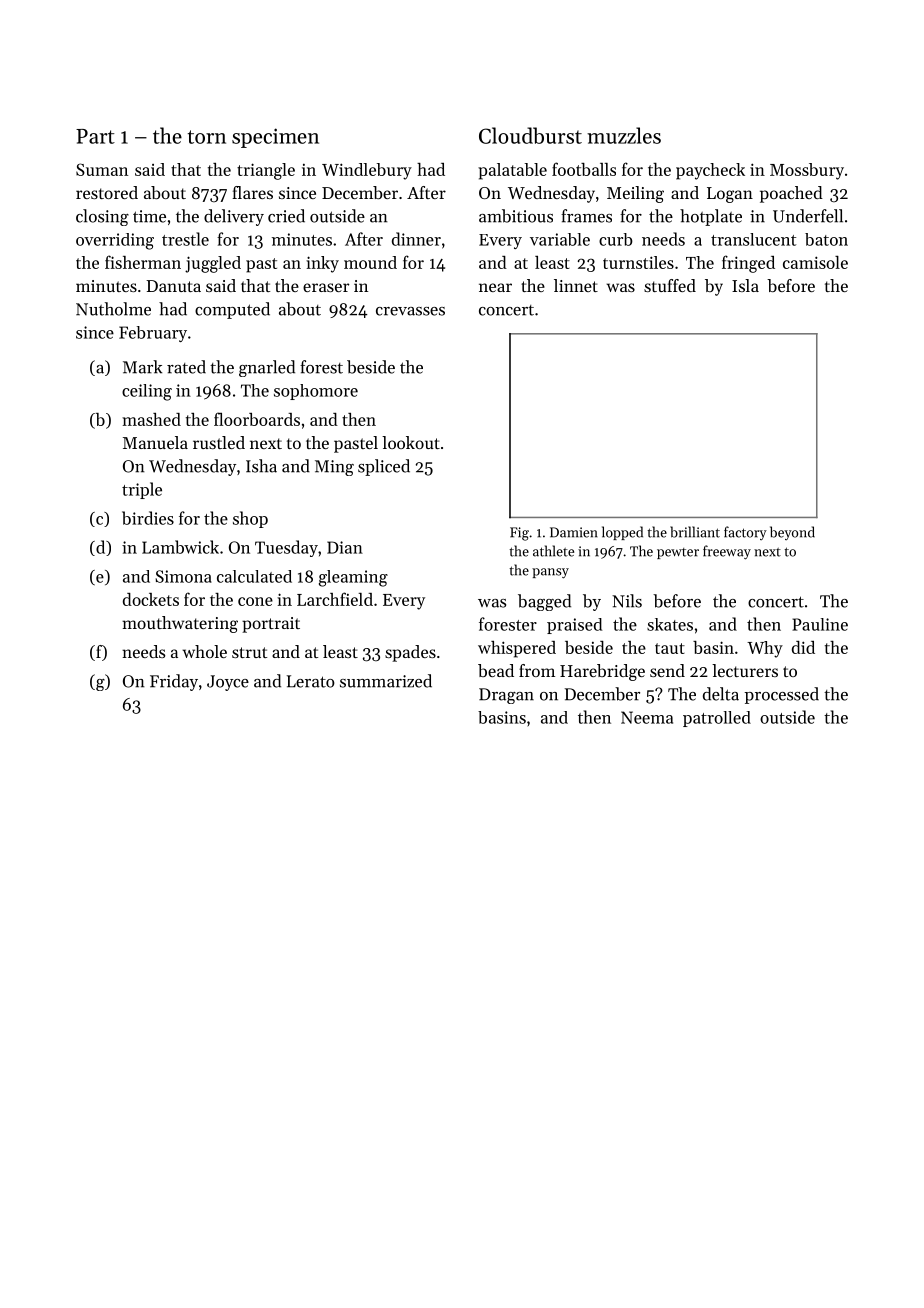 This screenshot has height=1308, width=924. Describe the element at coordinates (670, 285) in the screenshot. I see `stuffed` at that location.
